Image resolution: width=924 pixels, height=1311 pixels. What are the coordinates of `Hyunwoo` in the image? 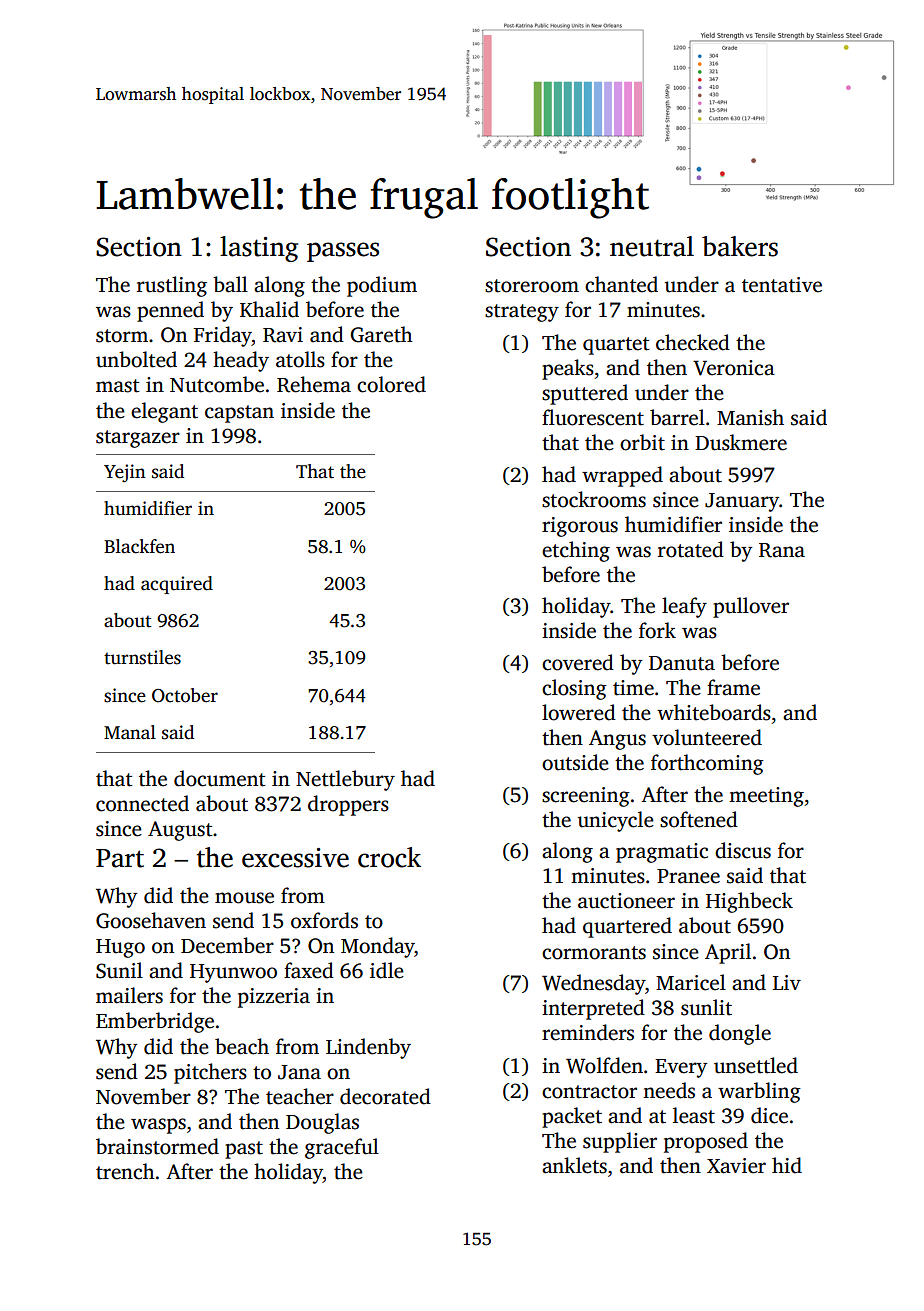 It's located at (233, 973).
